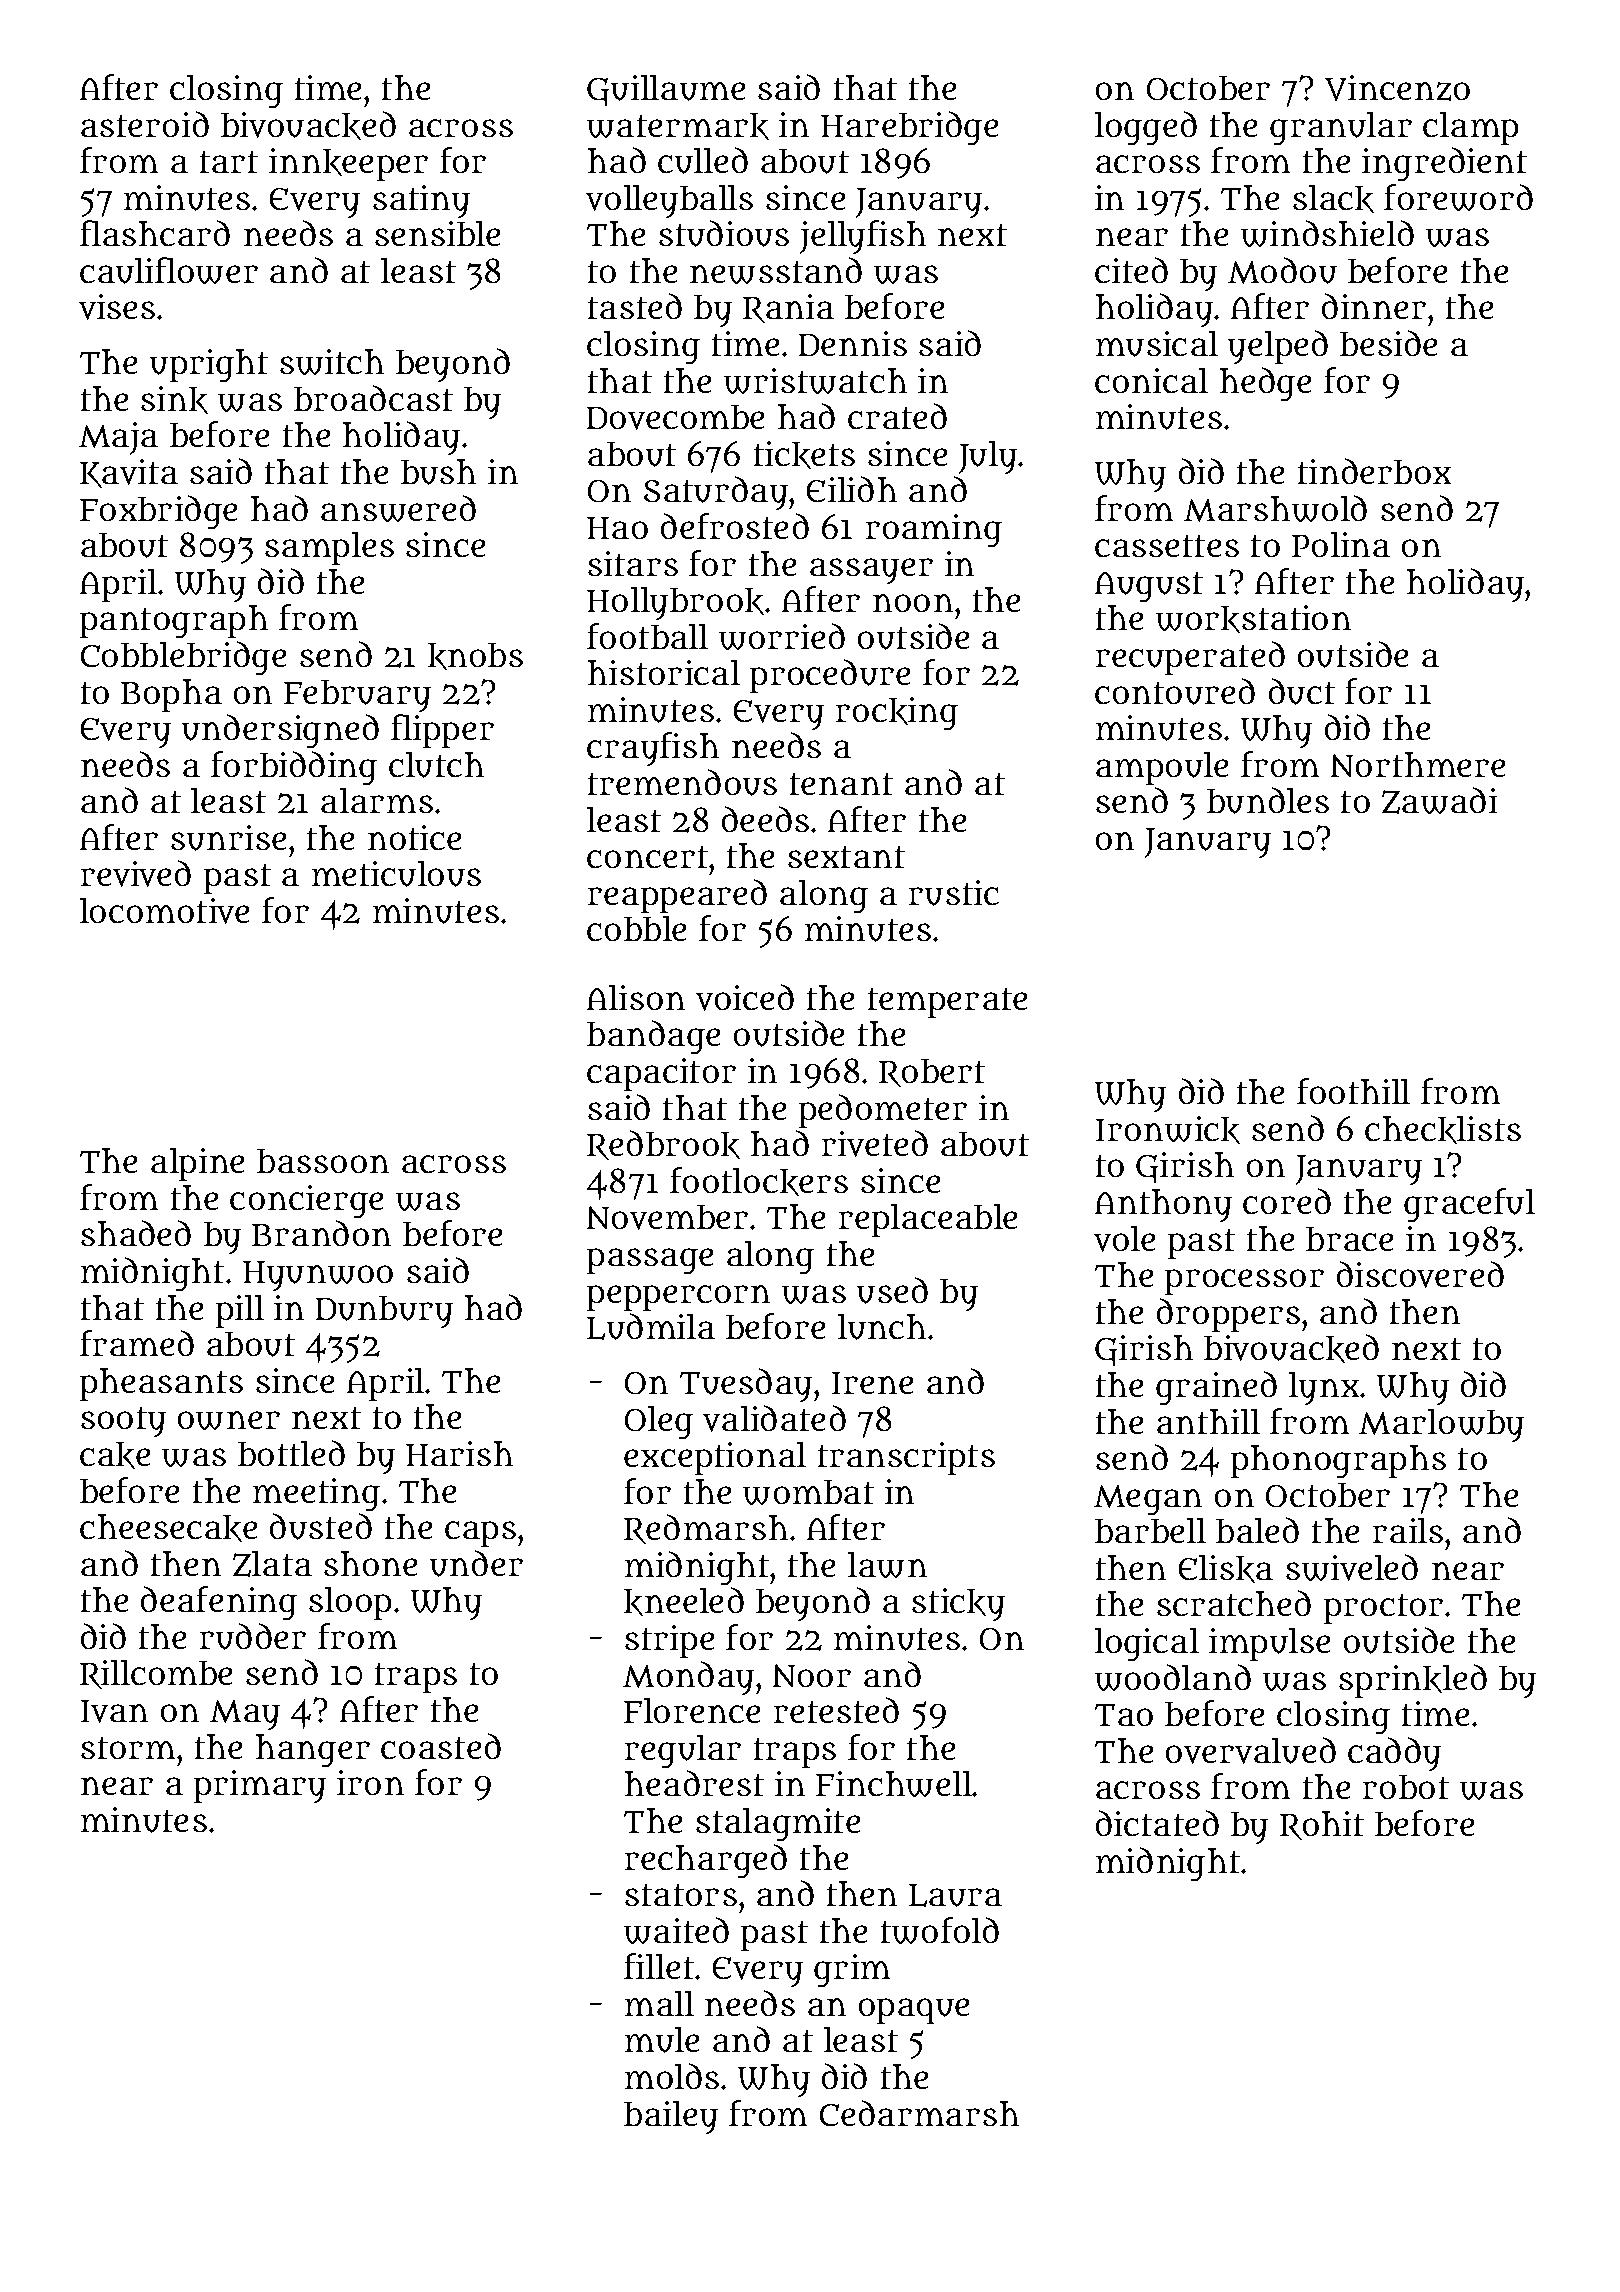 The height and width of the screenshot is (2292, 1620). What do you see at coordinates (384, 1312) in the screenshot?
I see `Dunbury` at bounding box center [384, 1312].
